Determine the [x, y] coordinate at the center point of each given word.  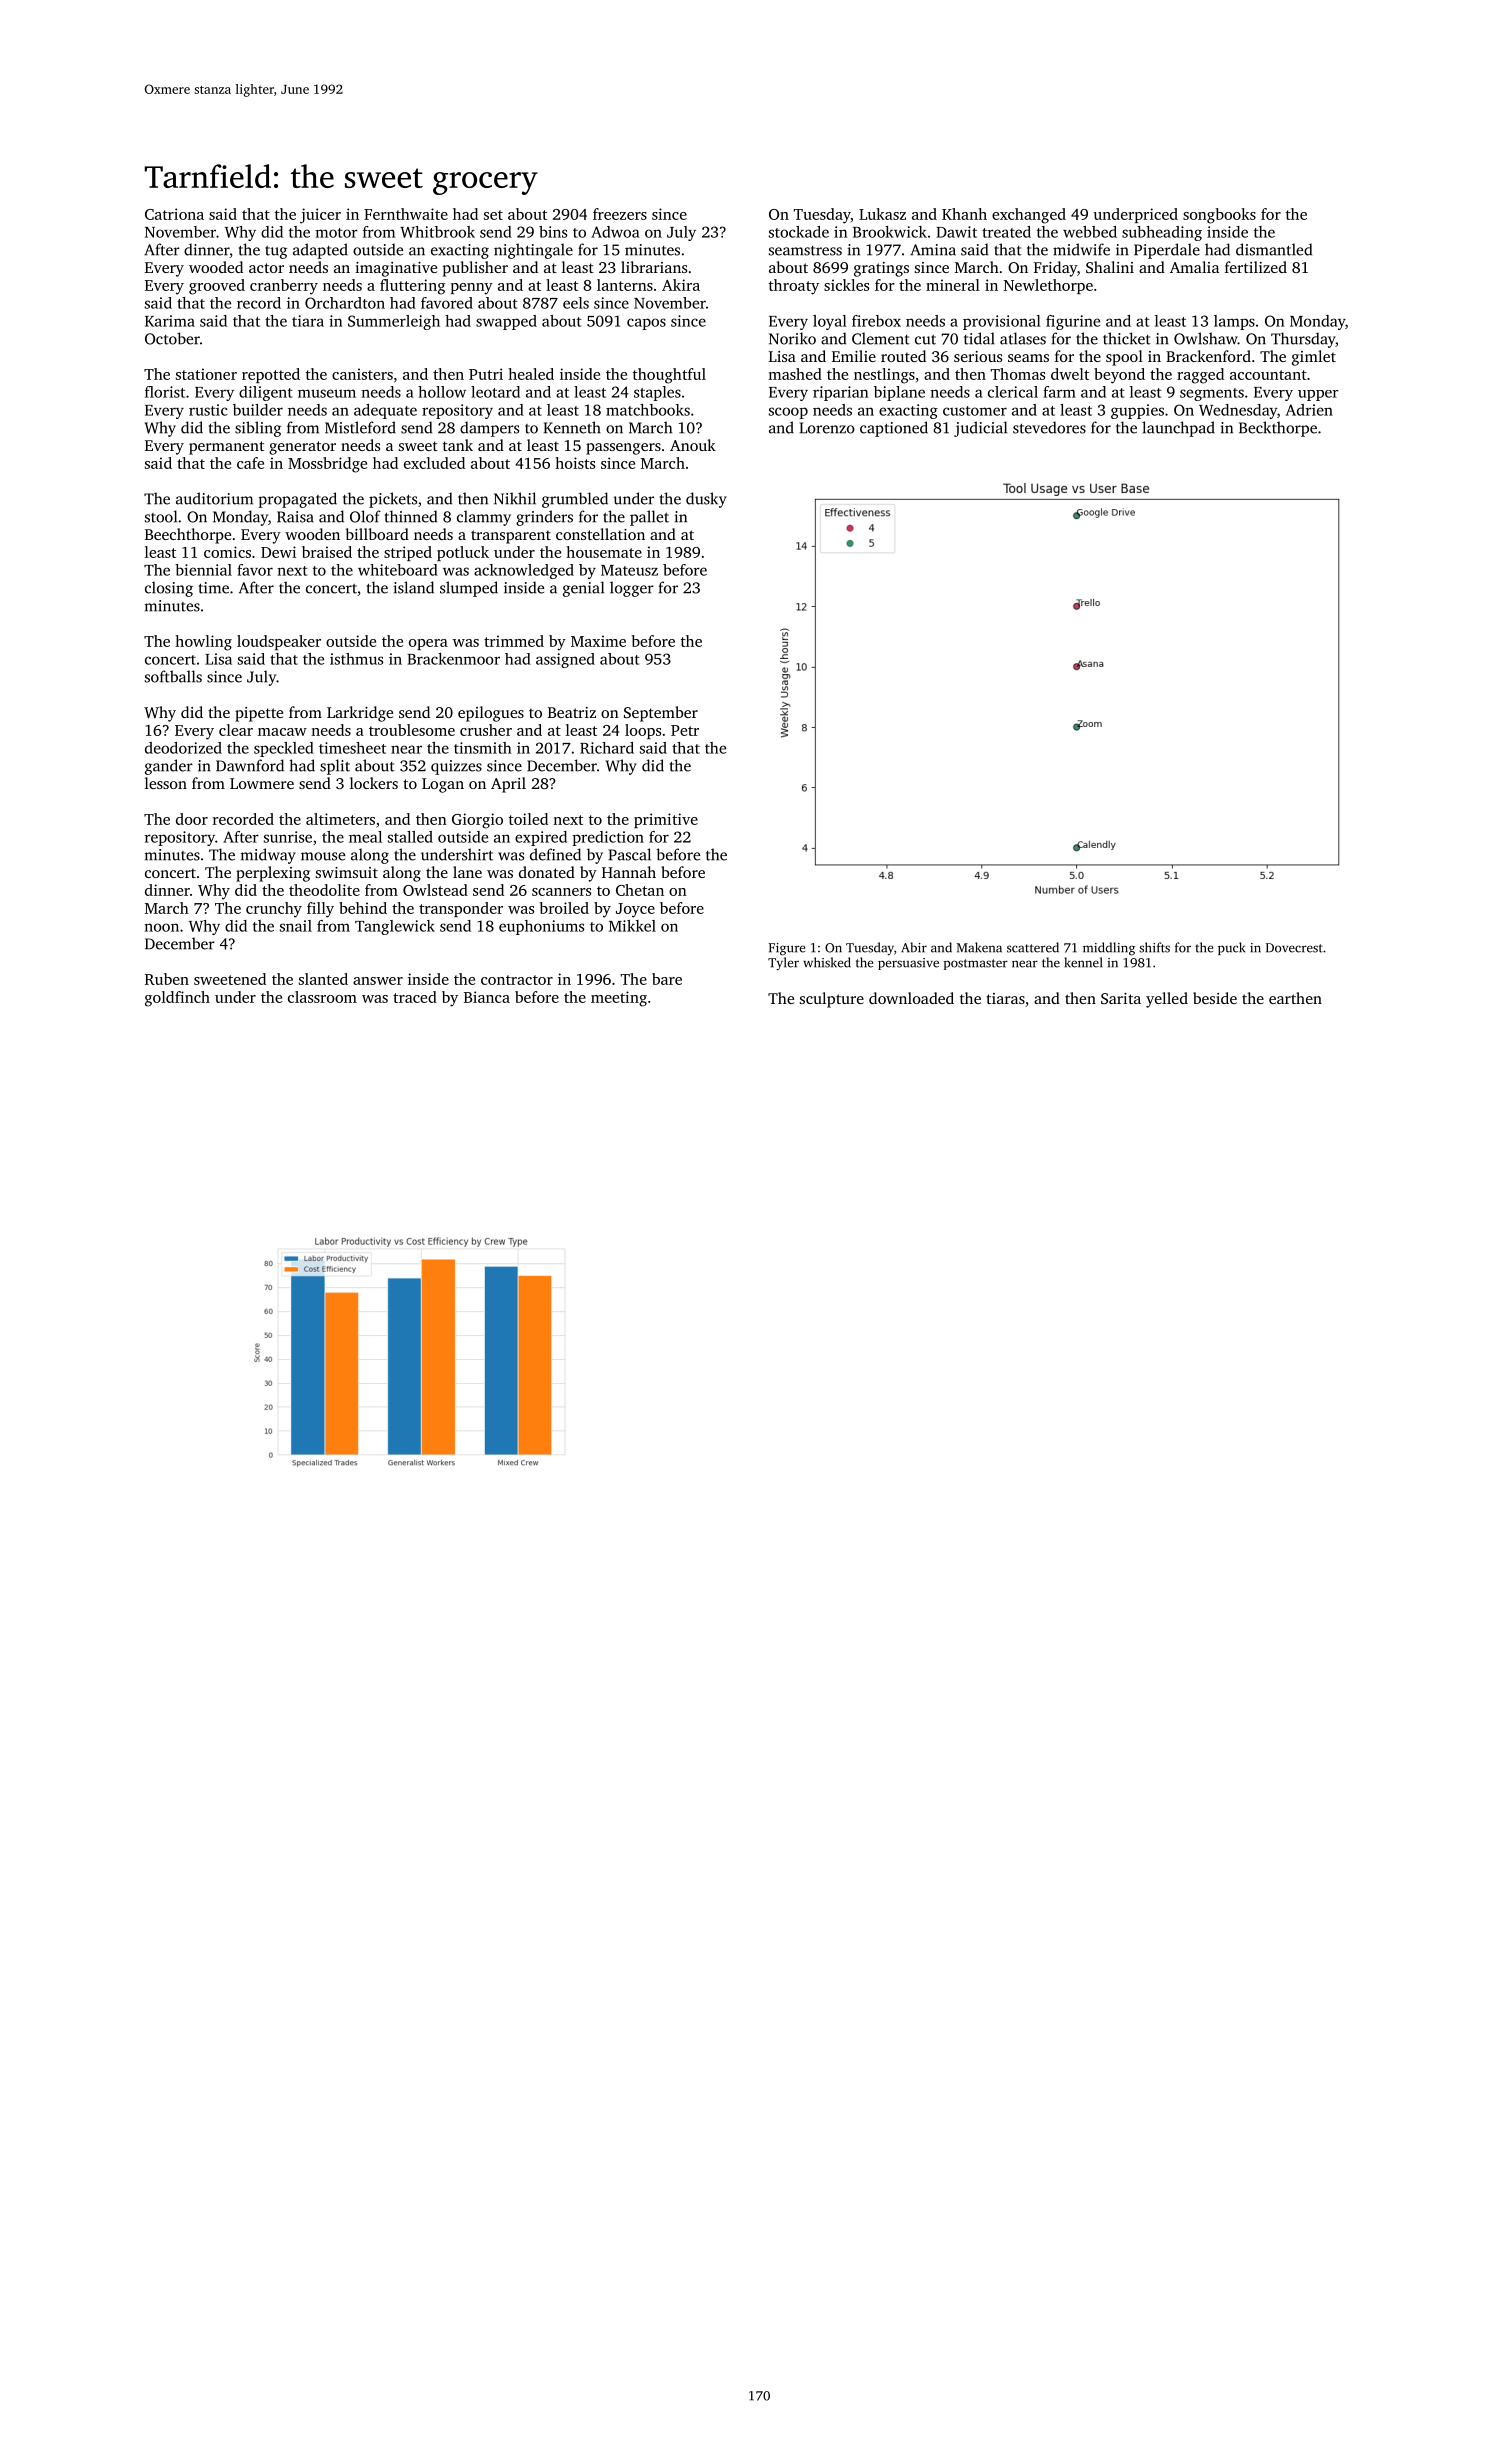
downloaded [911, 998]
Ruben [167, 979]
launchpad [1178, 429]
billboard [377, 534]
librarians [654, 267]
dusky [706, 500]
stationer [206, 374]
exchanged [1029, 216]
